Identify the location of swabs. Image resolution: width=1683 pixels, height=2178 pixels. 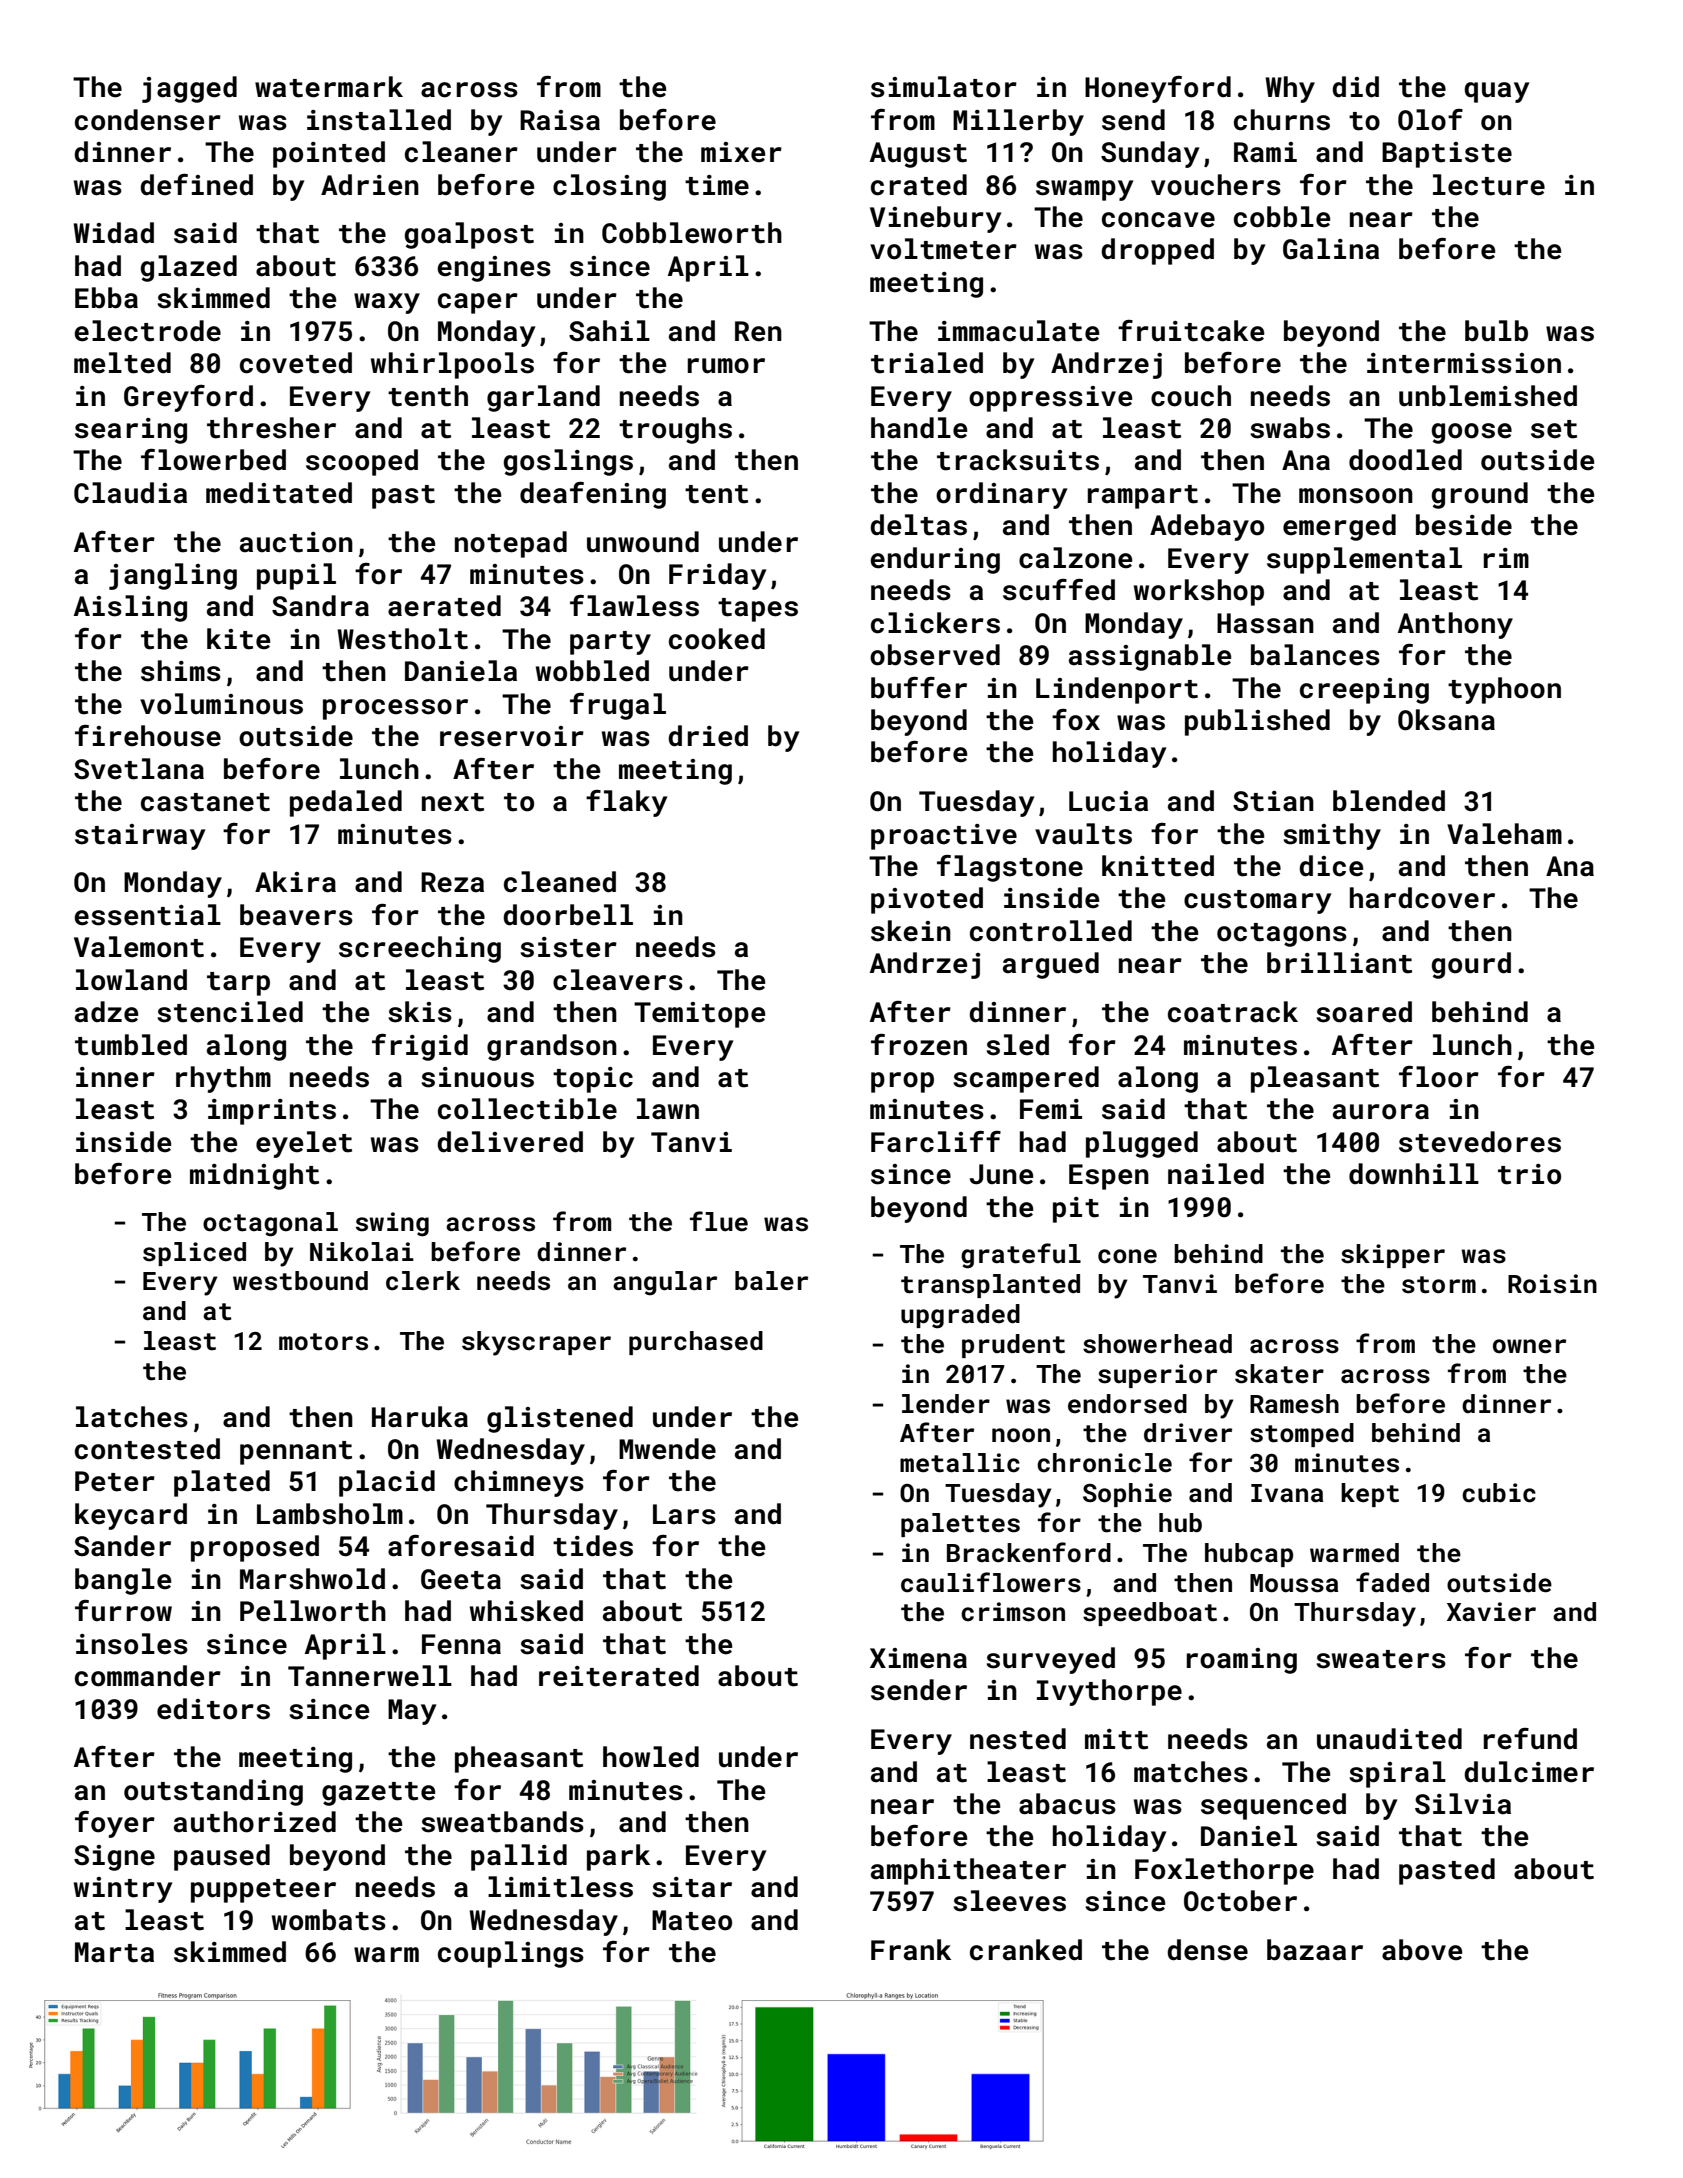
(1290, 428).
